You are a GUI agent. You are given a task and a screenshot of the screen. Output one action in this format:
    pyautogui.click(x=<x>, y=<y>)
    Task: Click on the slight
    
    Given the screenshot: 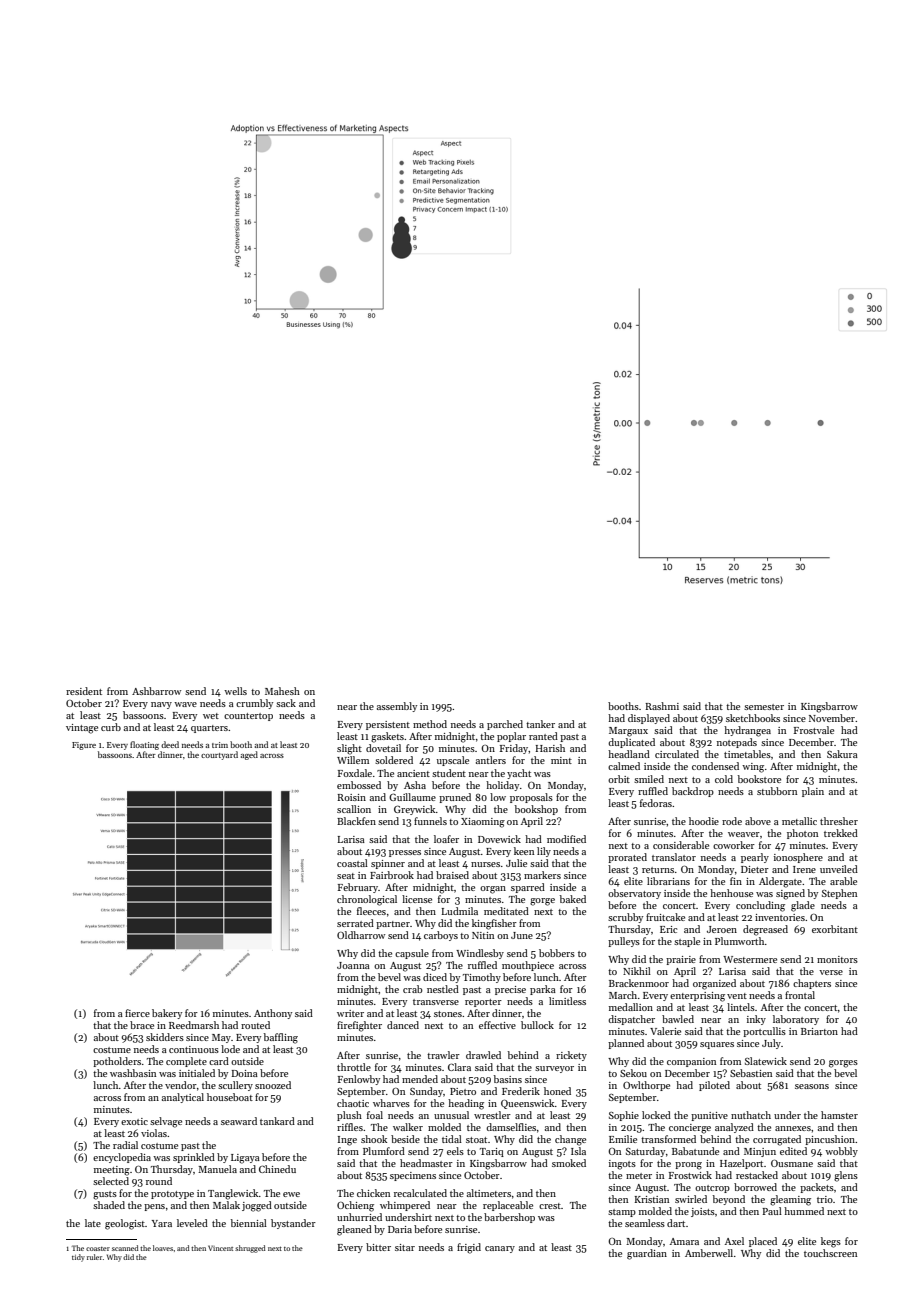 What is the action you would take?
    pyautogui.click(x=349, y=749)
